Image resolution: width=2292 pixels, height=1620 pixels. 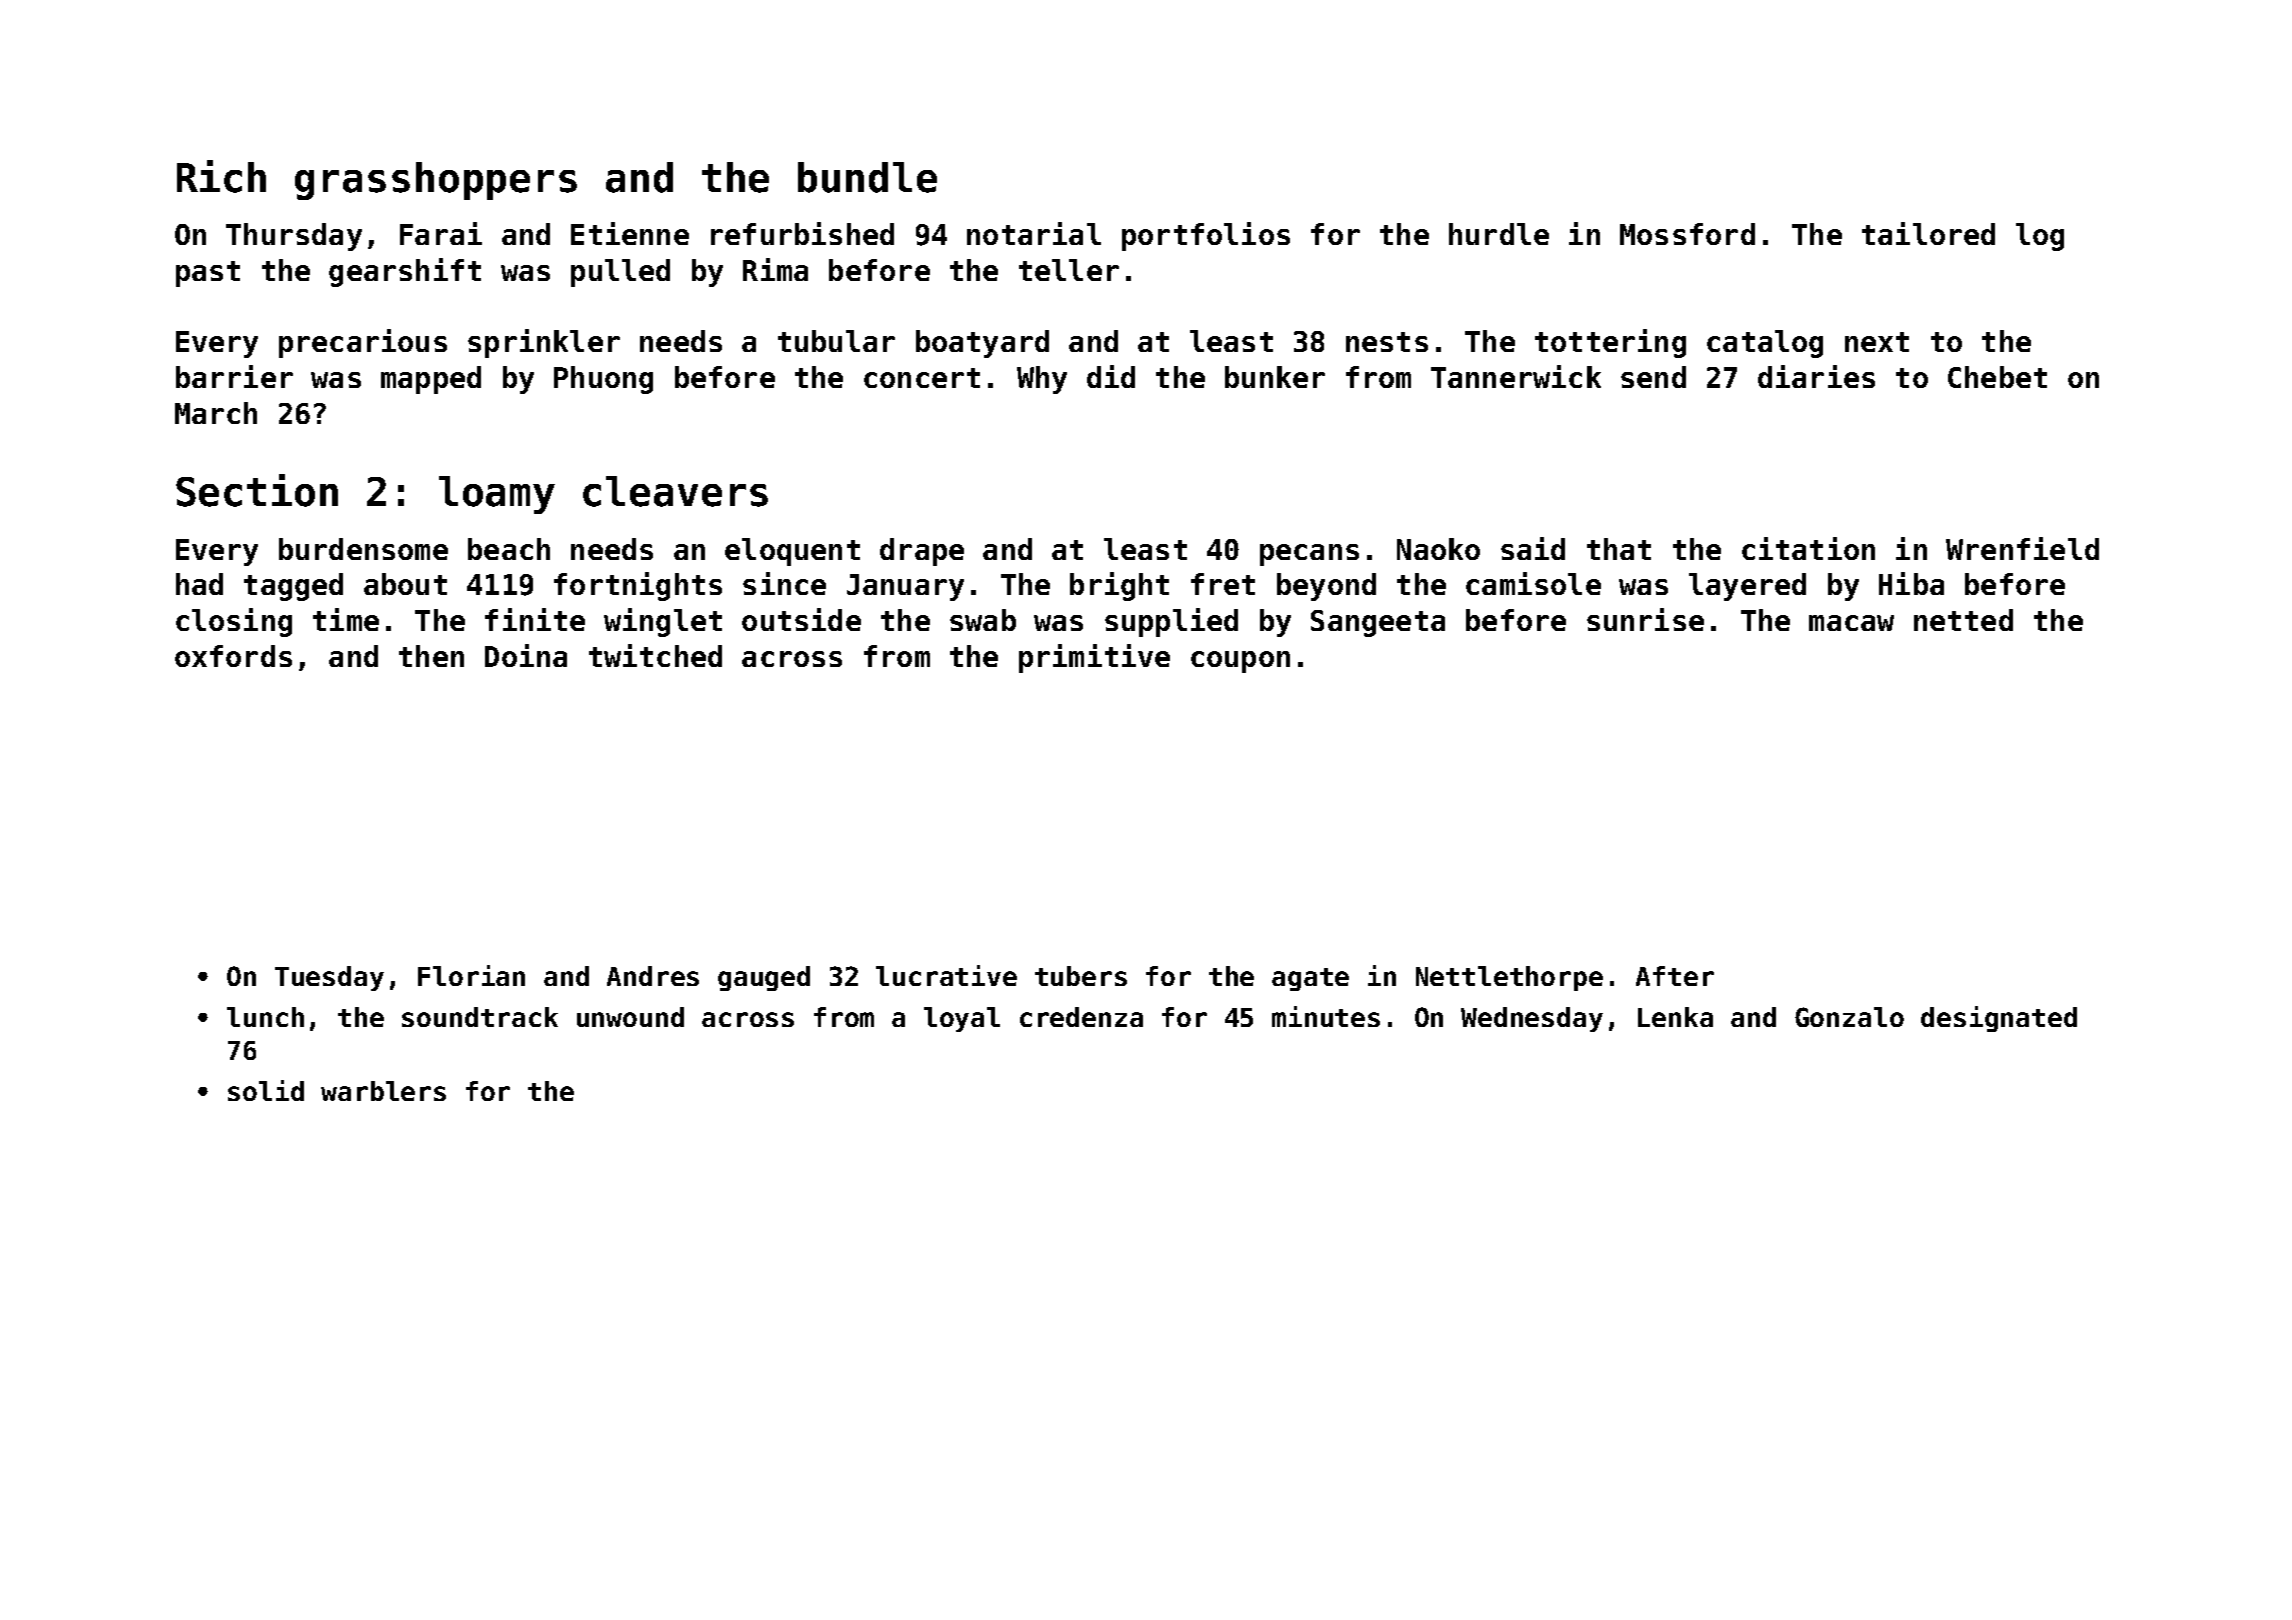 What do you see at coordinates (221, 176) in the document?
I see `Rich` at bounding box center [221, 176].
